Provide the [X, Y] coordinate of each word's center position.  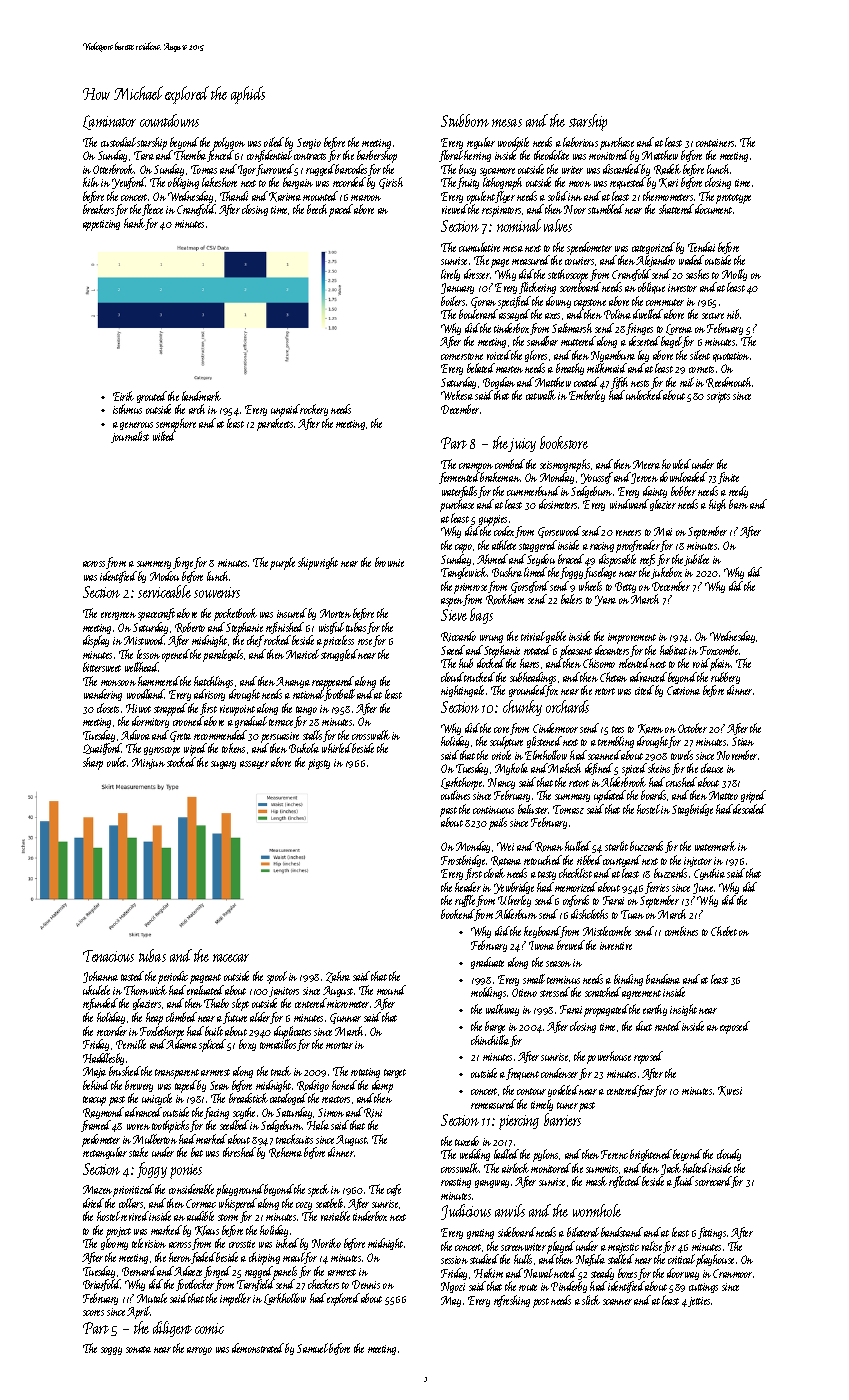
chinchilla [490, 1040]
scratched [603, 992]
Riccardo [458, 636]
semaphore [176, 425]
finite [728, 478]
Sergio [309, 143]
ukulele [96, 990]
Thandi [234, 196]
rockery [314, 410]
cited [644, 690]
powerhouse [609, 1057]
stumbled [606, 209]
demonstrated [258, 1348]
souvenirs [217, 592]
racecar [231, 958]
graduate [487, 963]
